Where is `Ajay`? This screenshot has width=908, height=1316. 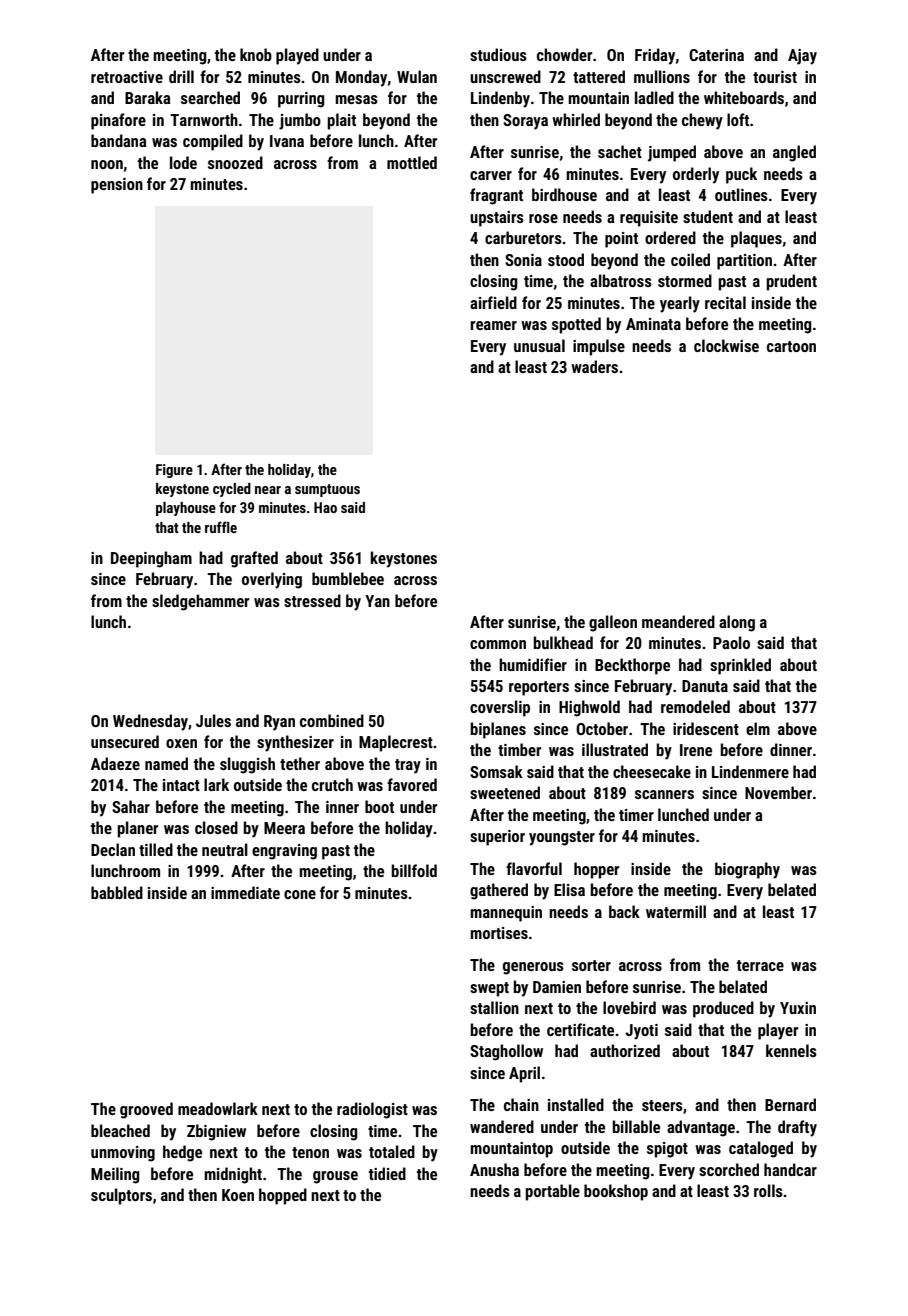
Ajay is located at coordinates (802, 57).
